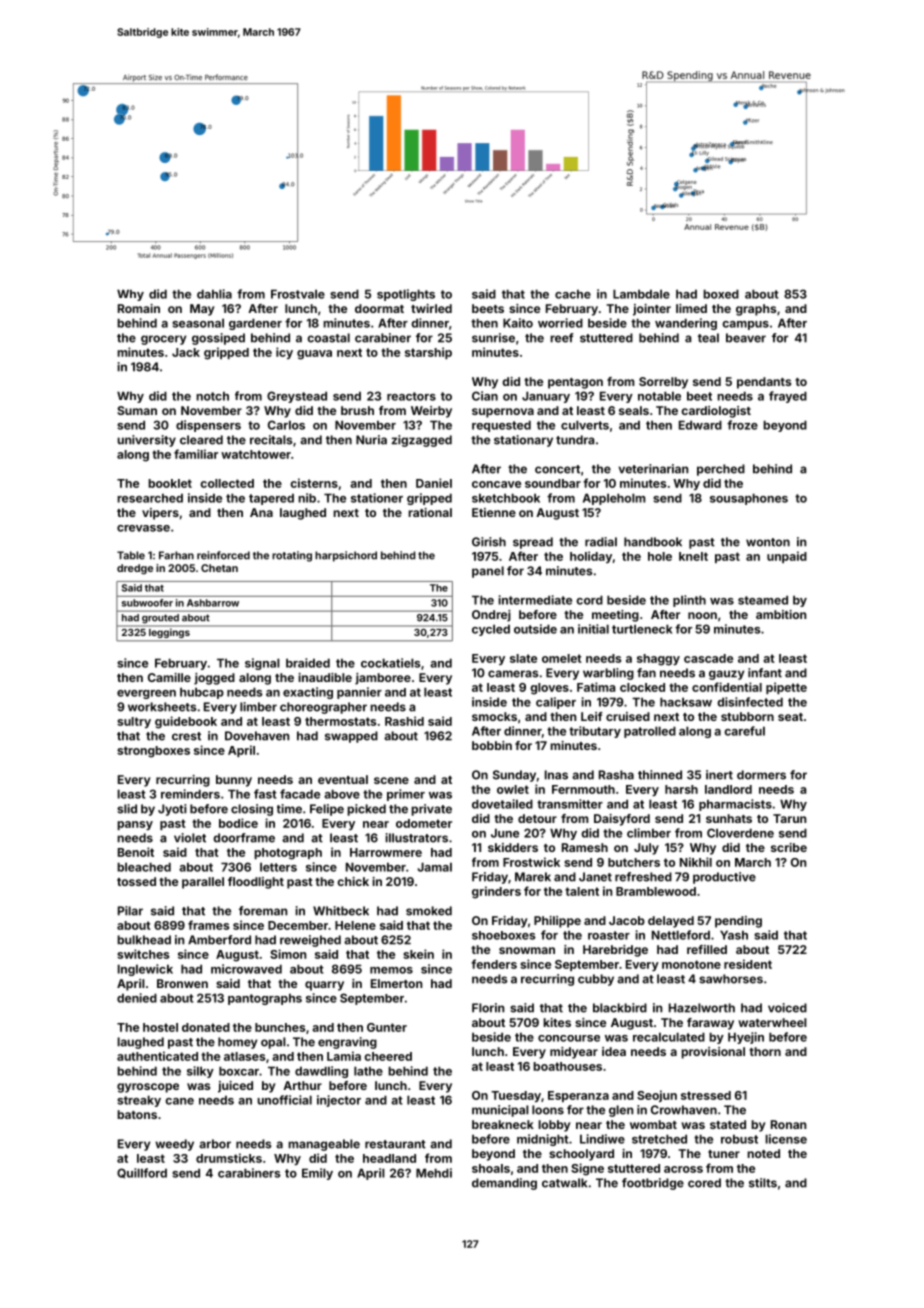 The height and width of the screenshot is (1308, 924). What do you see at coordinates (317, 1174) in the screenshot?
I see `Emily` at bounding box center [317, 1174].
